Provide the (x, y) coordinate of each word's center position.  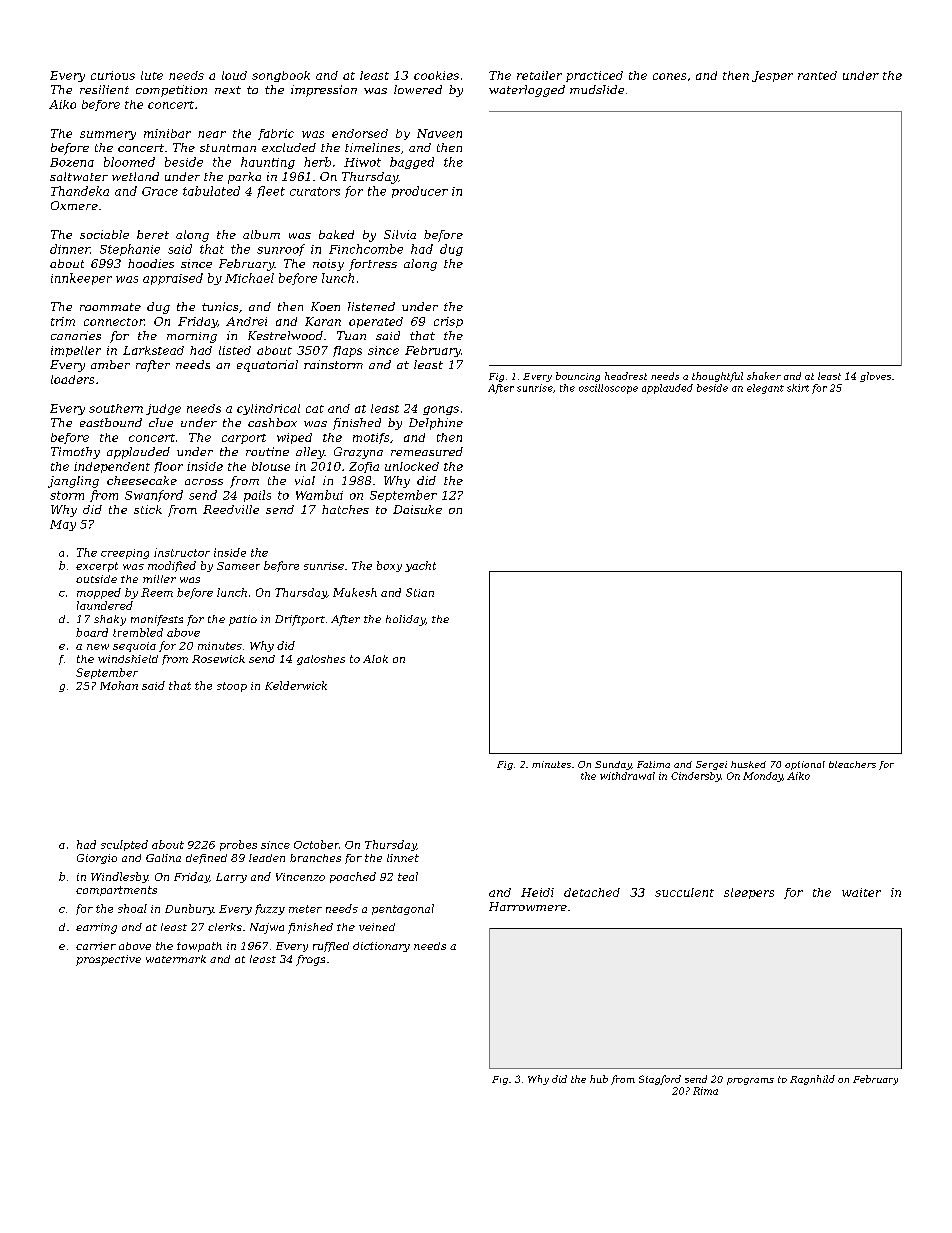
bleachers (852, 764)
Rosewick (218, 659)
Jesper (772, 76)
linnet (403, 858)
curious (113, 75)
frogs (310, 960)
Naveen (439, 133)
